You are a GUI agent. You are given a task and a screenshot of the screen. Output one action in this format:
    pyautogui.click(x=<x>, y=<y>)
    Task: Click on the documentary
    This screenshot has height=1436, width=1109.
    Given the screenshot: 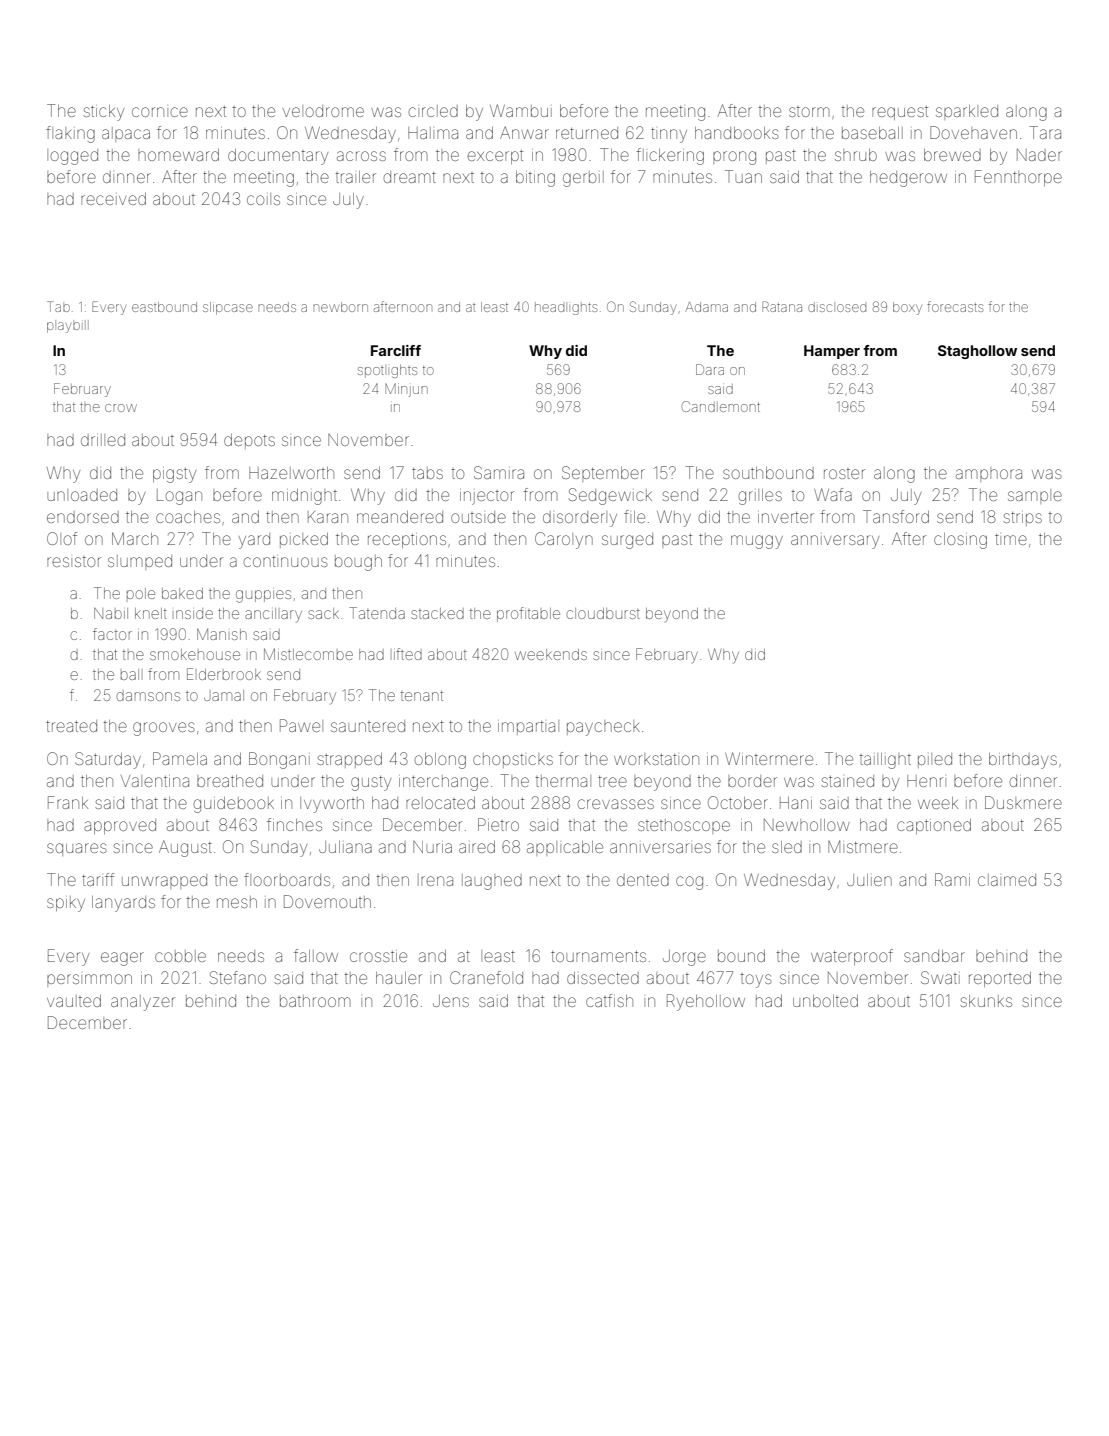 What is the action you would take?
    pyautogui.click(x=278, y=157)
